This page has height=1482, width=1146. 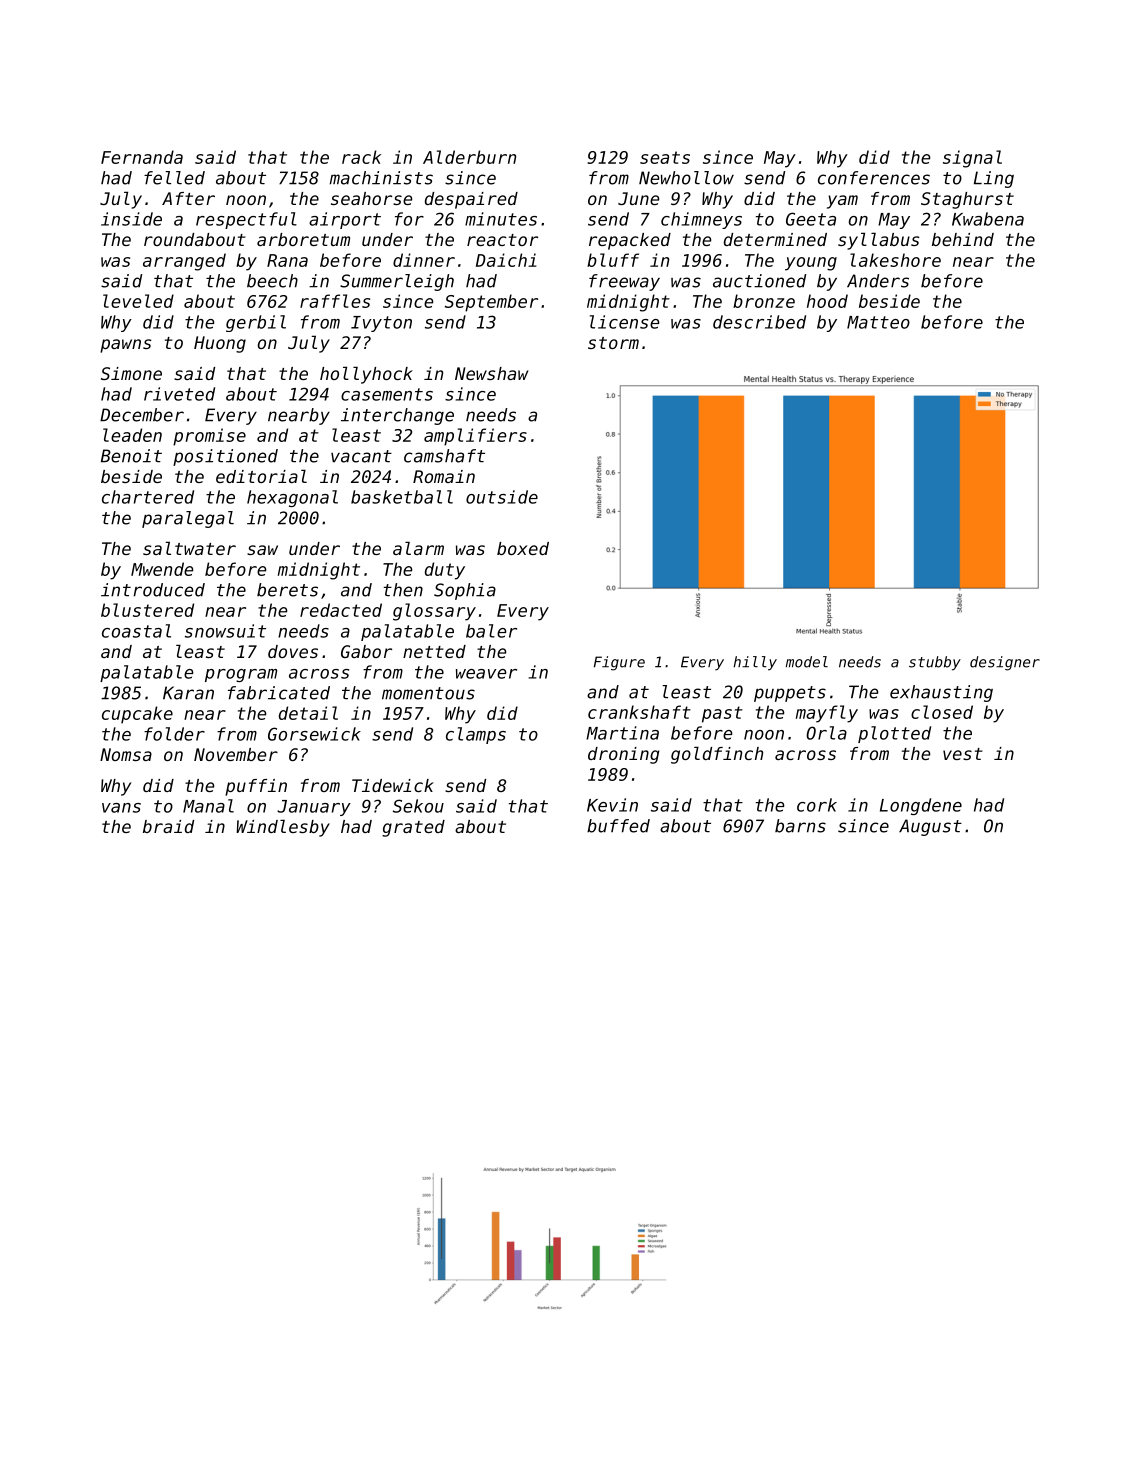 What do you see at coordinates (361, 456) in the page?
I see `vacant` at bounding box center [361, 456].
